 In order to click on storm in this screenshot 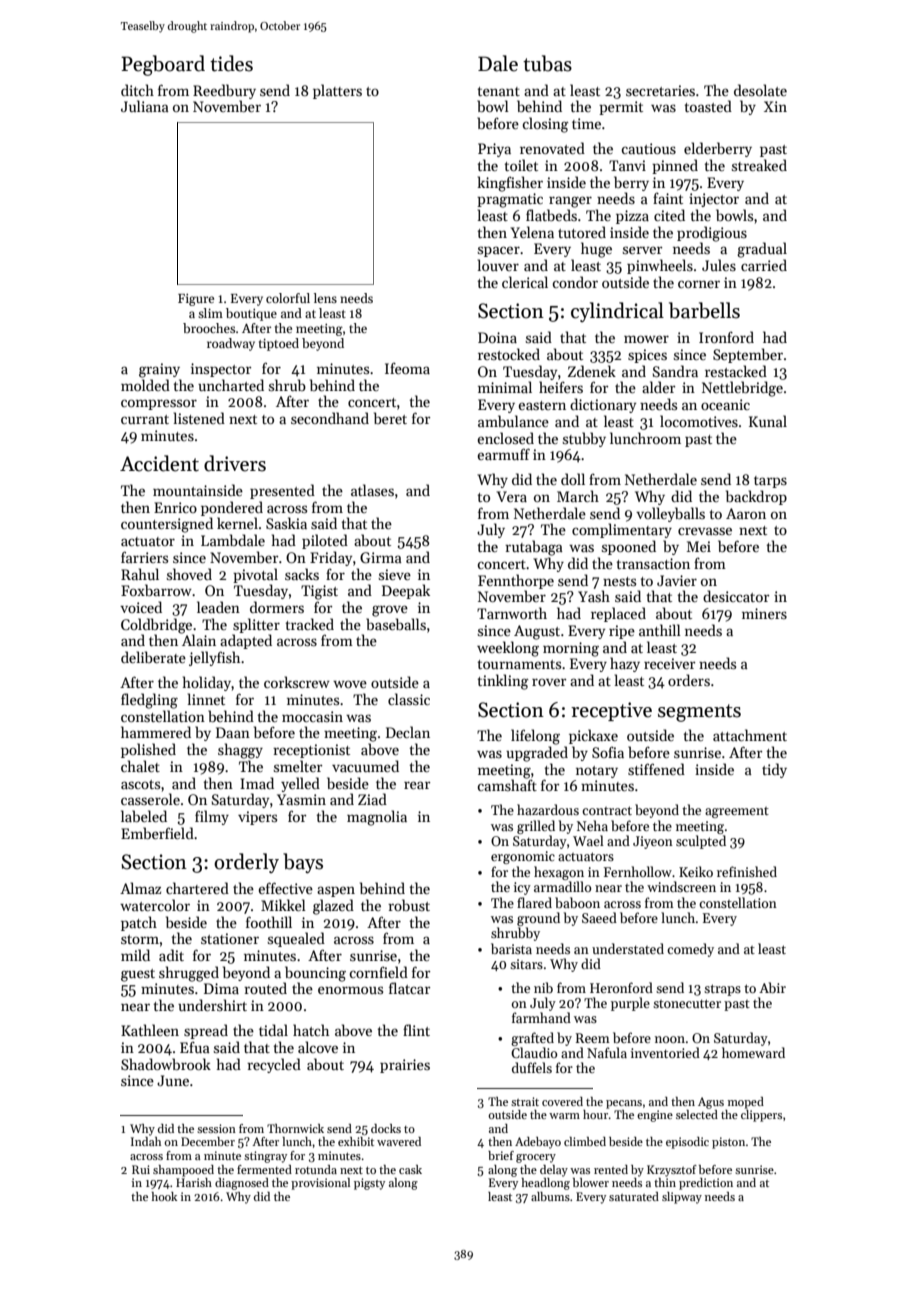, I will do `click(140, 939)`.
